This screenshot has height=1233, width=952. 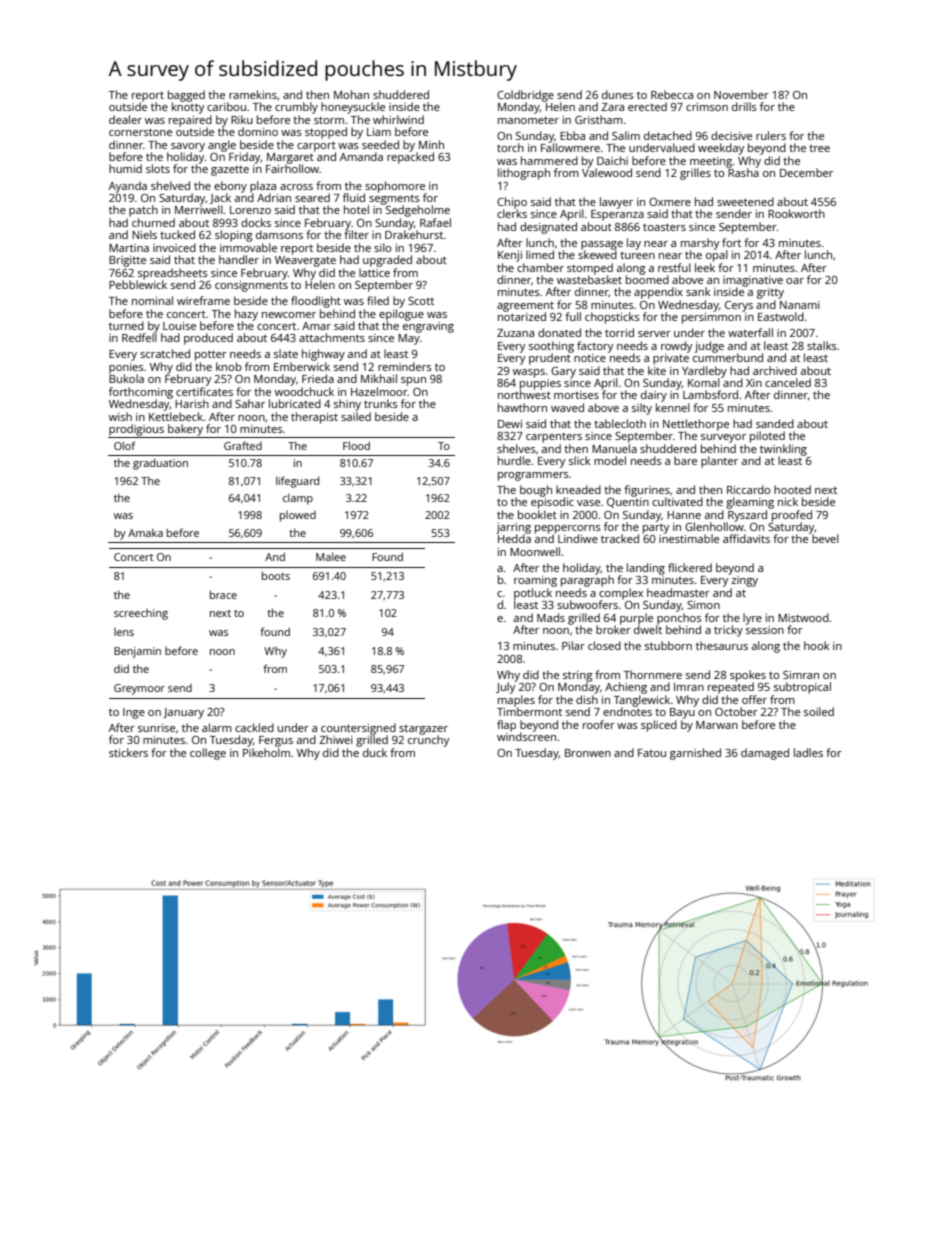 I want to click on kite, so click(x=657, y=370).
